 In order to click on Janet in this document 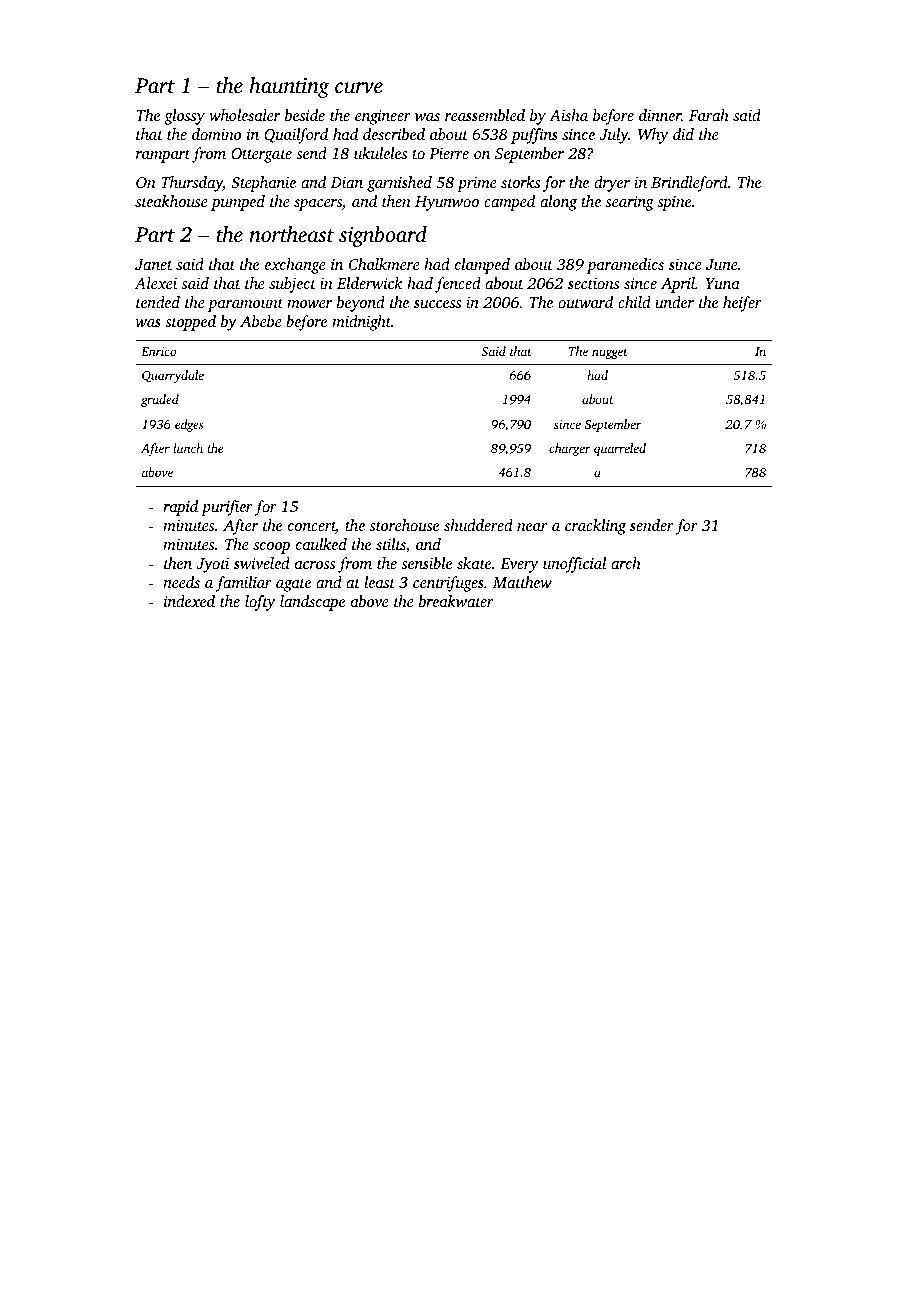, I will do `click(154, 264)`.
